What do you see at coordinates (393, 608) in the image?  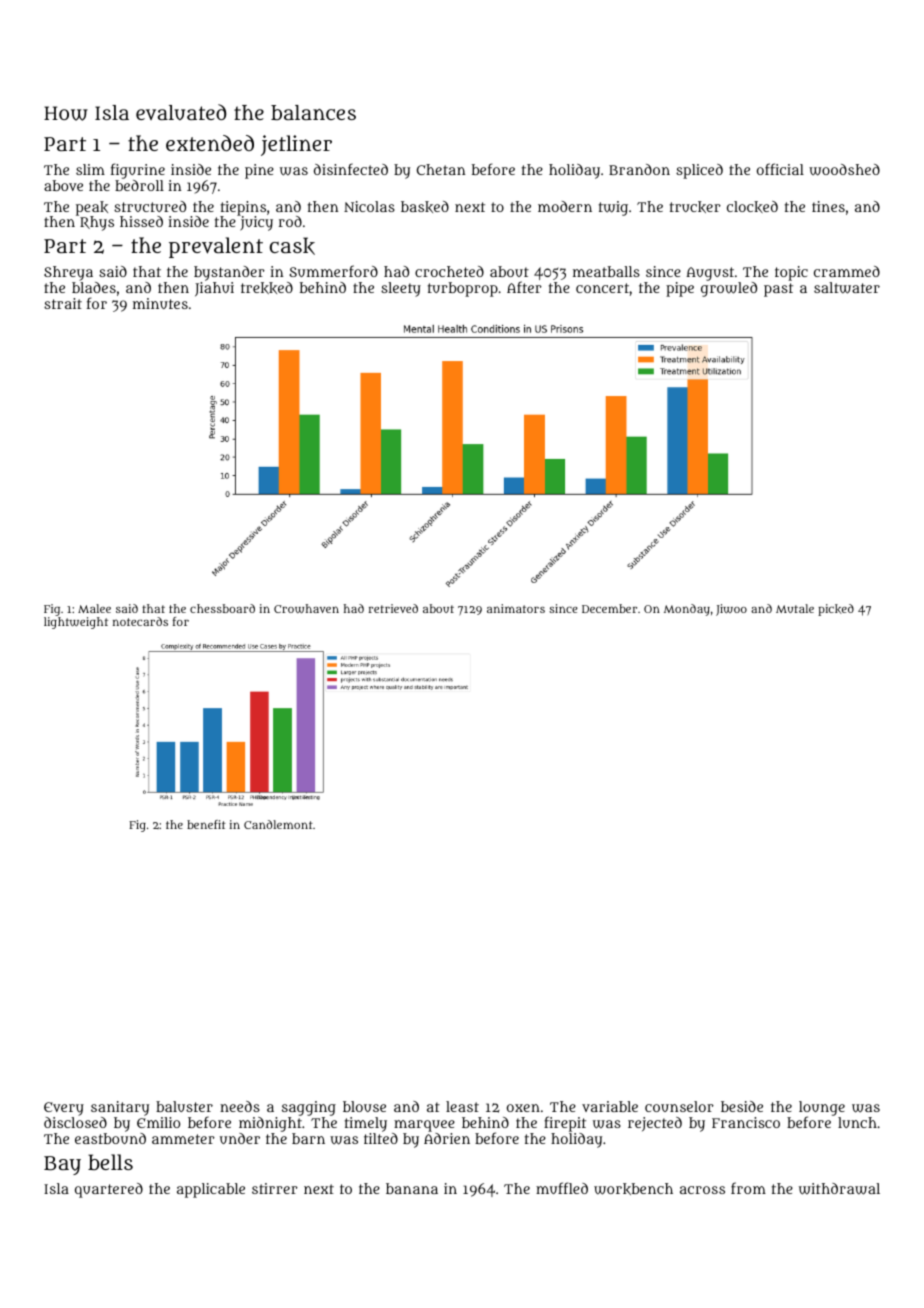 I see `retrieved` at bounding box center [393, 608].
